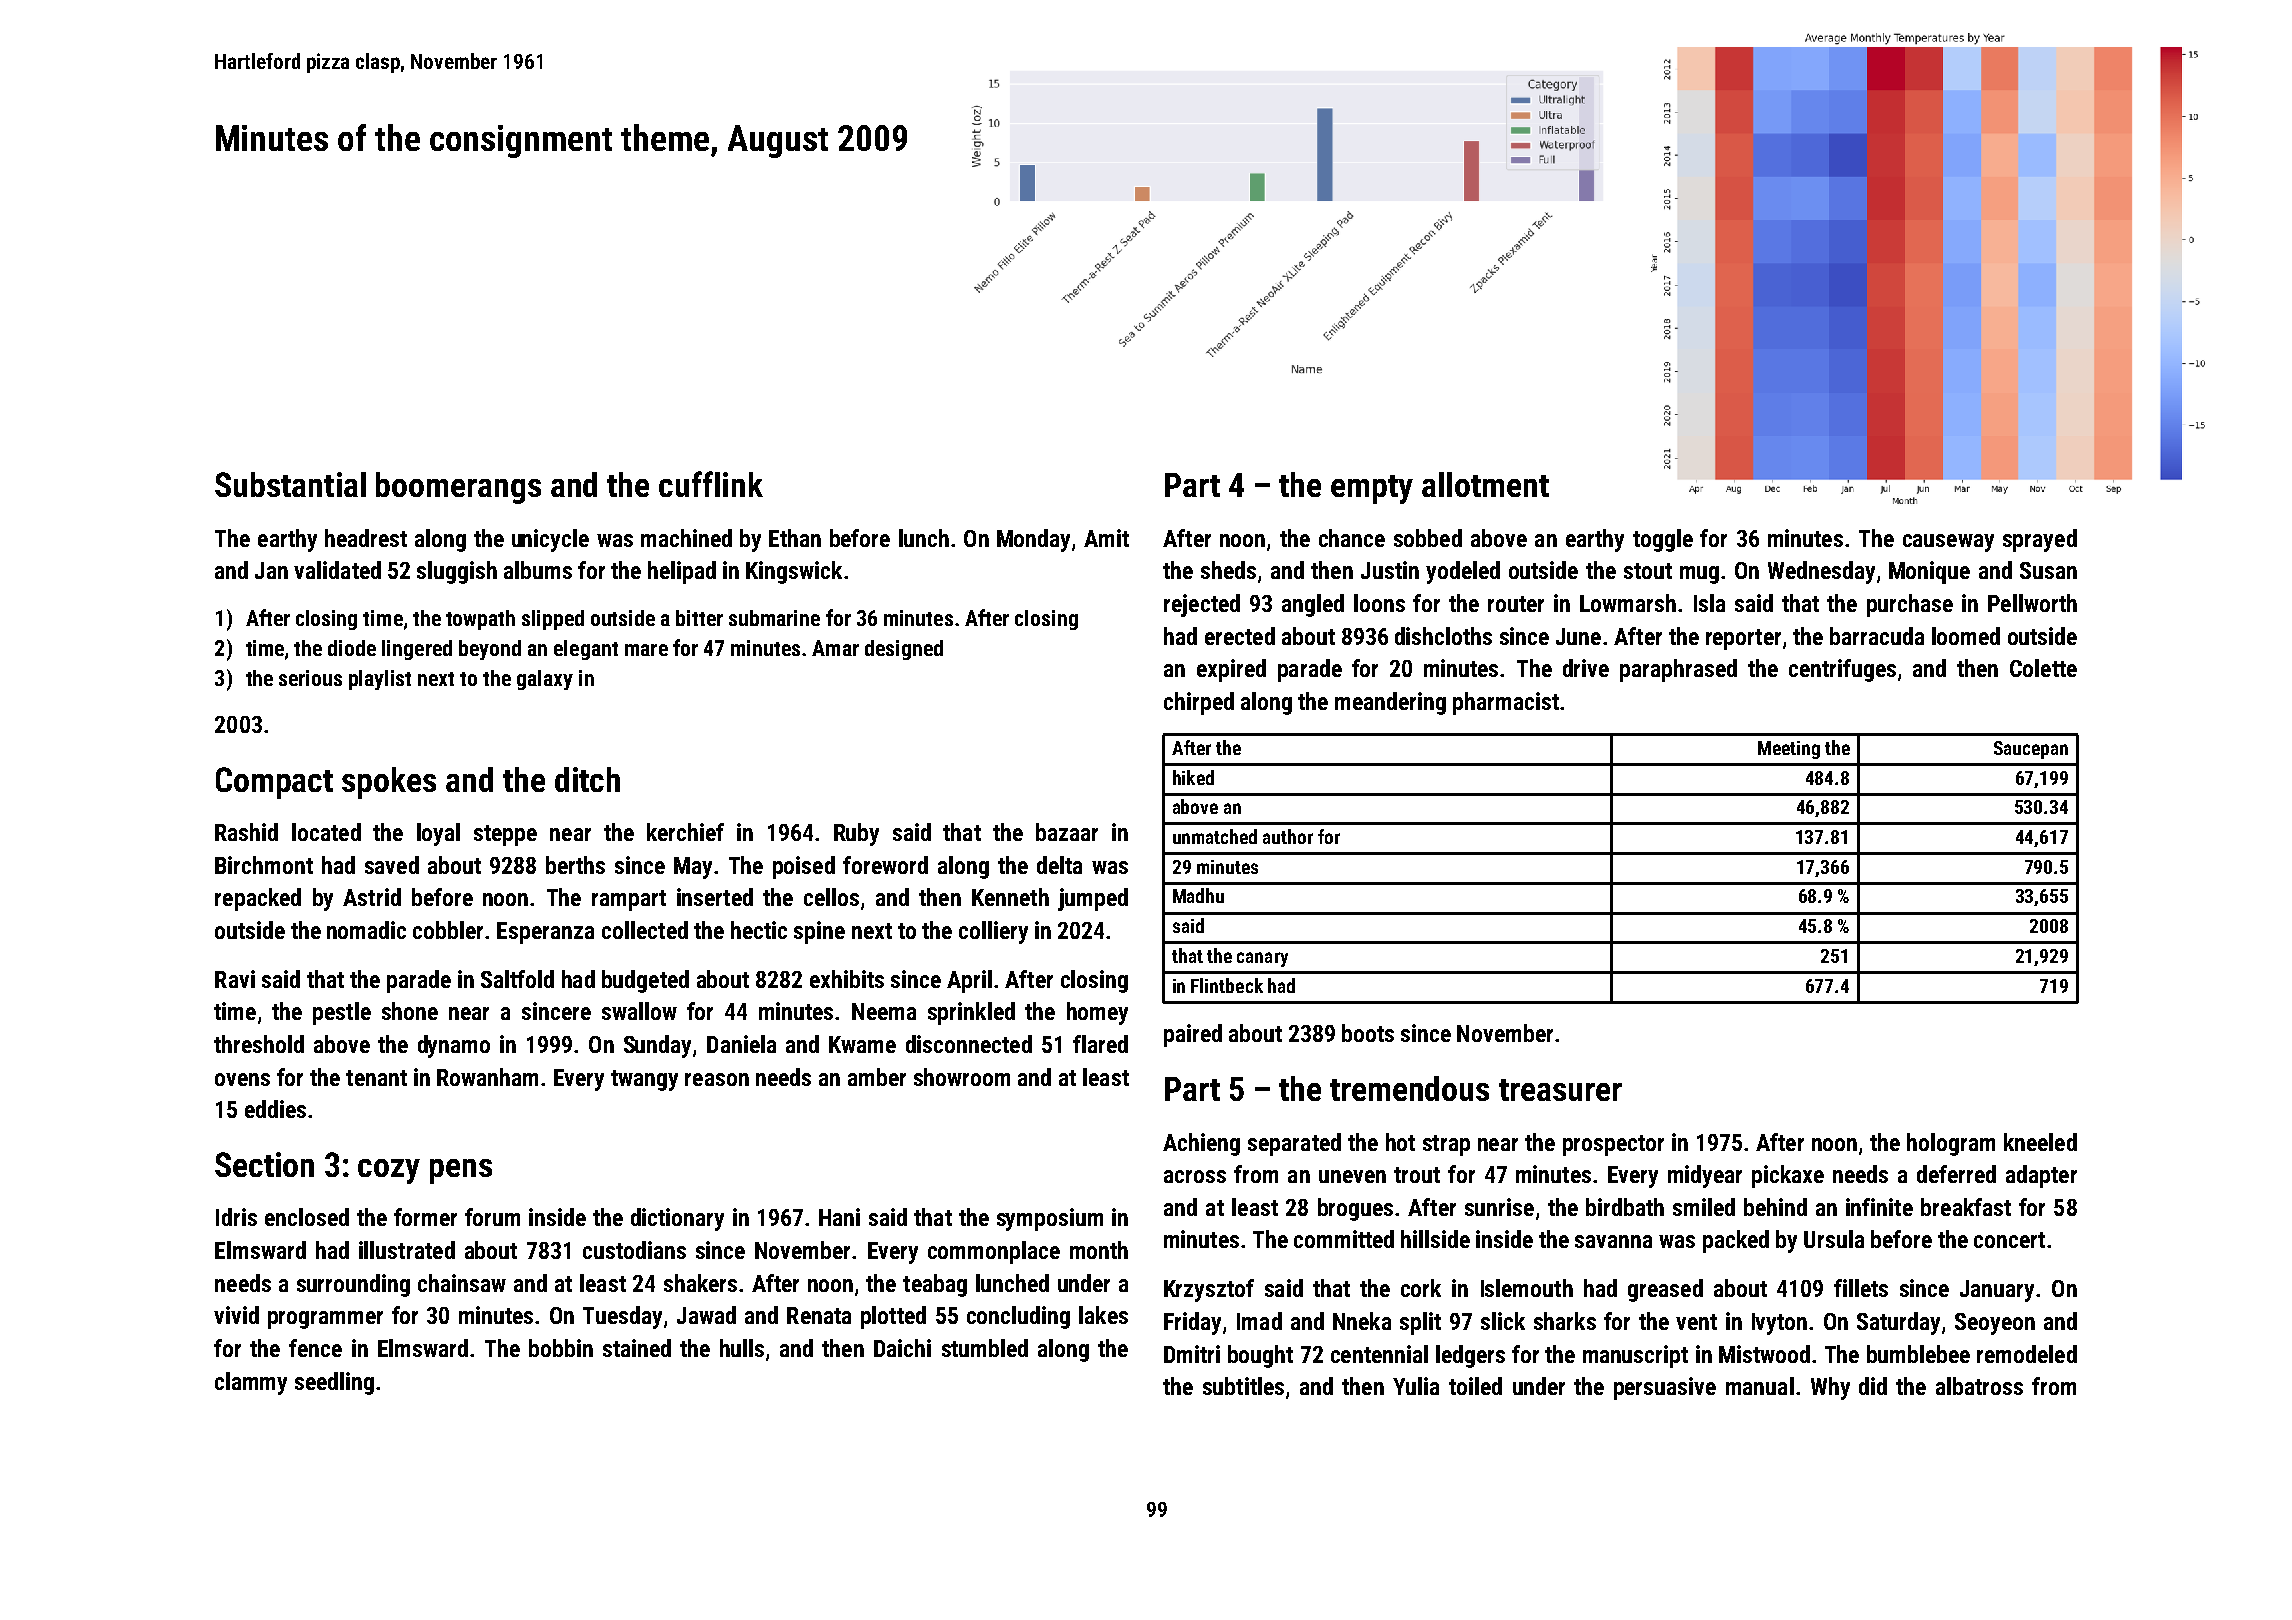  Describe the element at coordinates (1368, 1033) in the screenshot. I see `boots` at that location.
